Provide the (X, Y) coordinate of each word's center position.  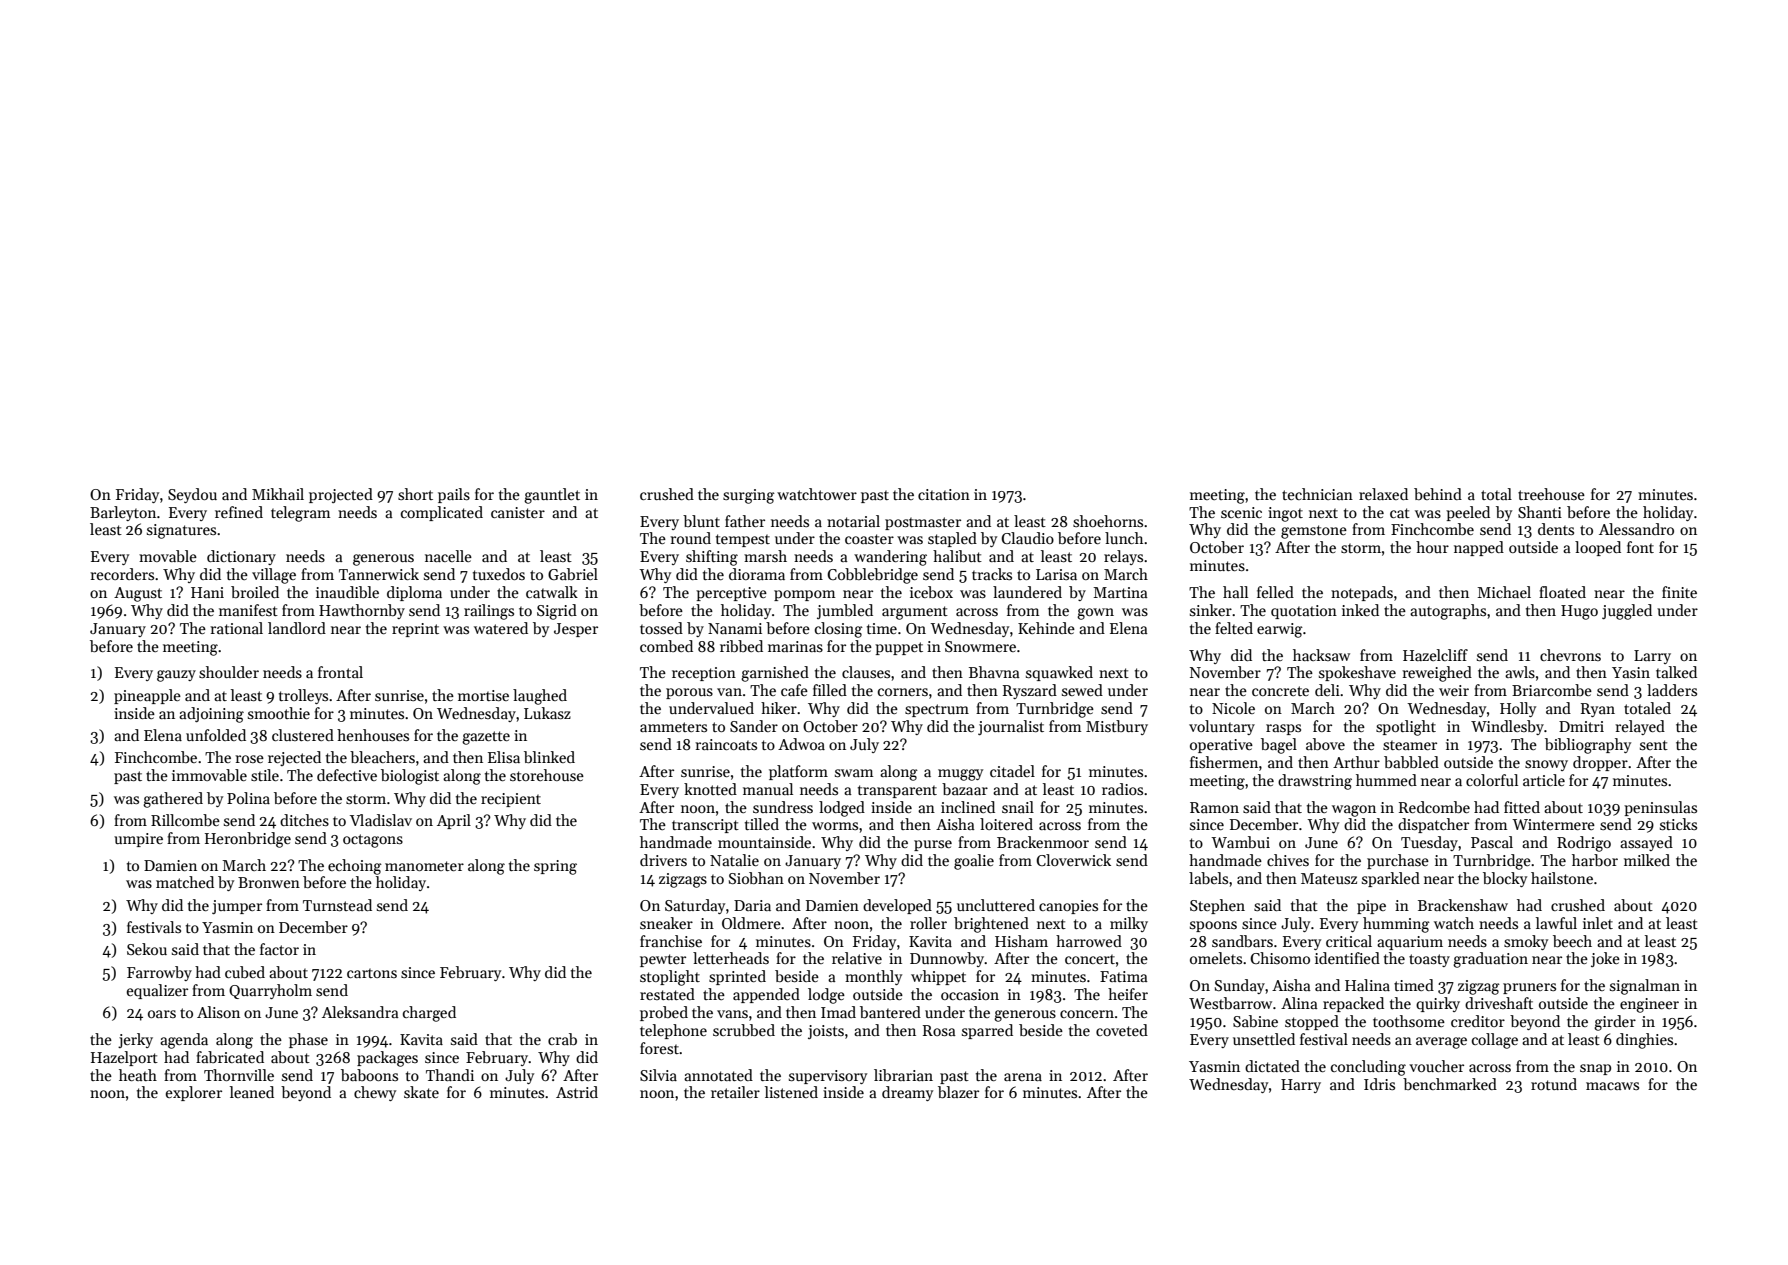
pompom (804, 595)
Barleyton (123, 513)
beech (1572, 941)
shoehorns (1108, 521)
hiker (779, 708)
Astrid (577, 1092)
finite (1679, 592)
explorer (194, 1093)
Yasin (1631, 672)
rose (249, 759)
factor (279, 949)
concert (1090, 959)
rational (236, 628)
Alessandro (1636, 529)
